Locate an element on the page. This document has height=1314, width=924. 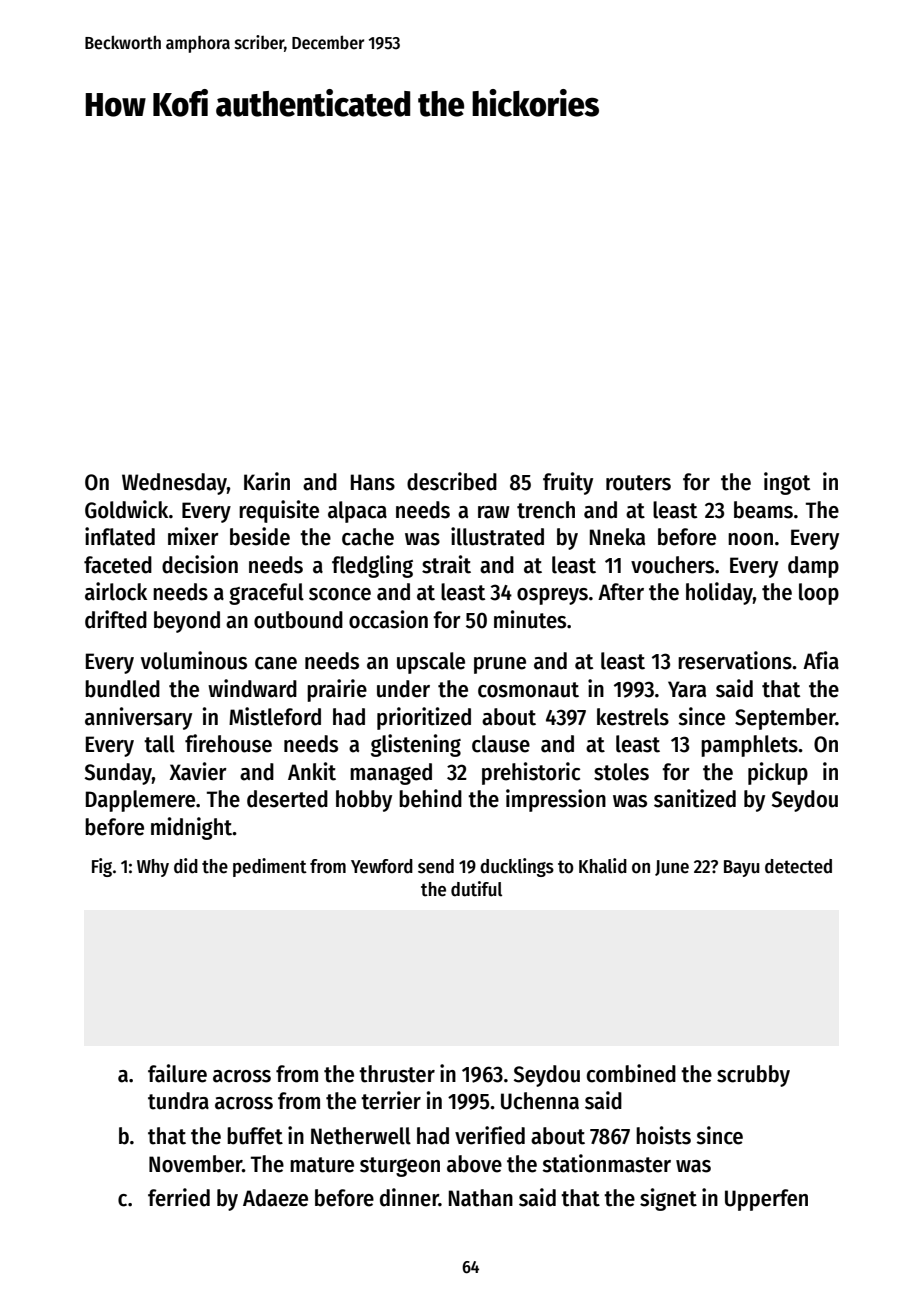
routers is located at coordinates (638, 483).
